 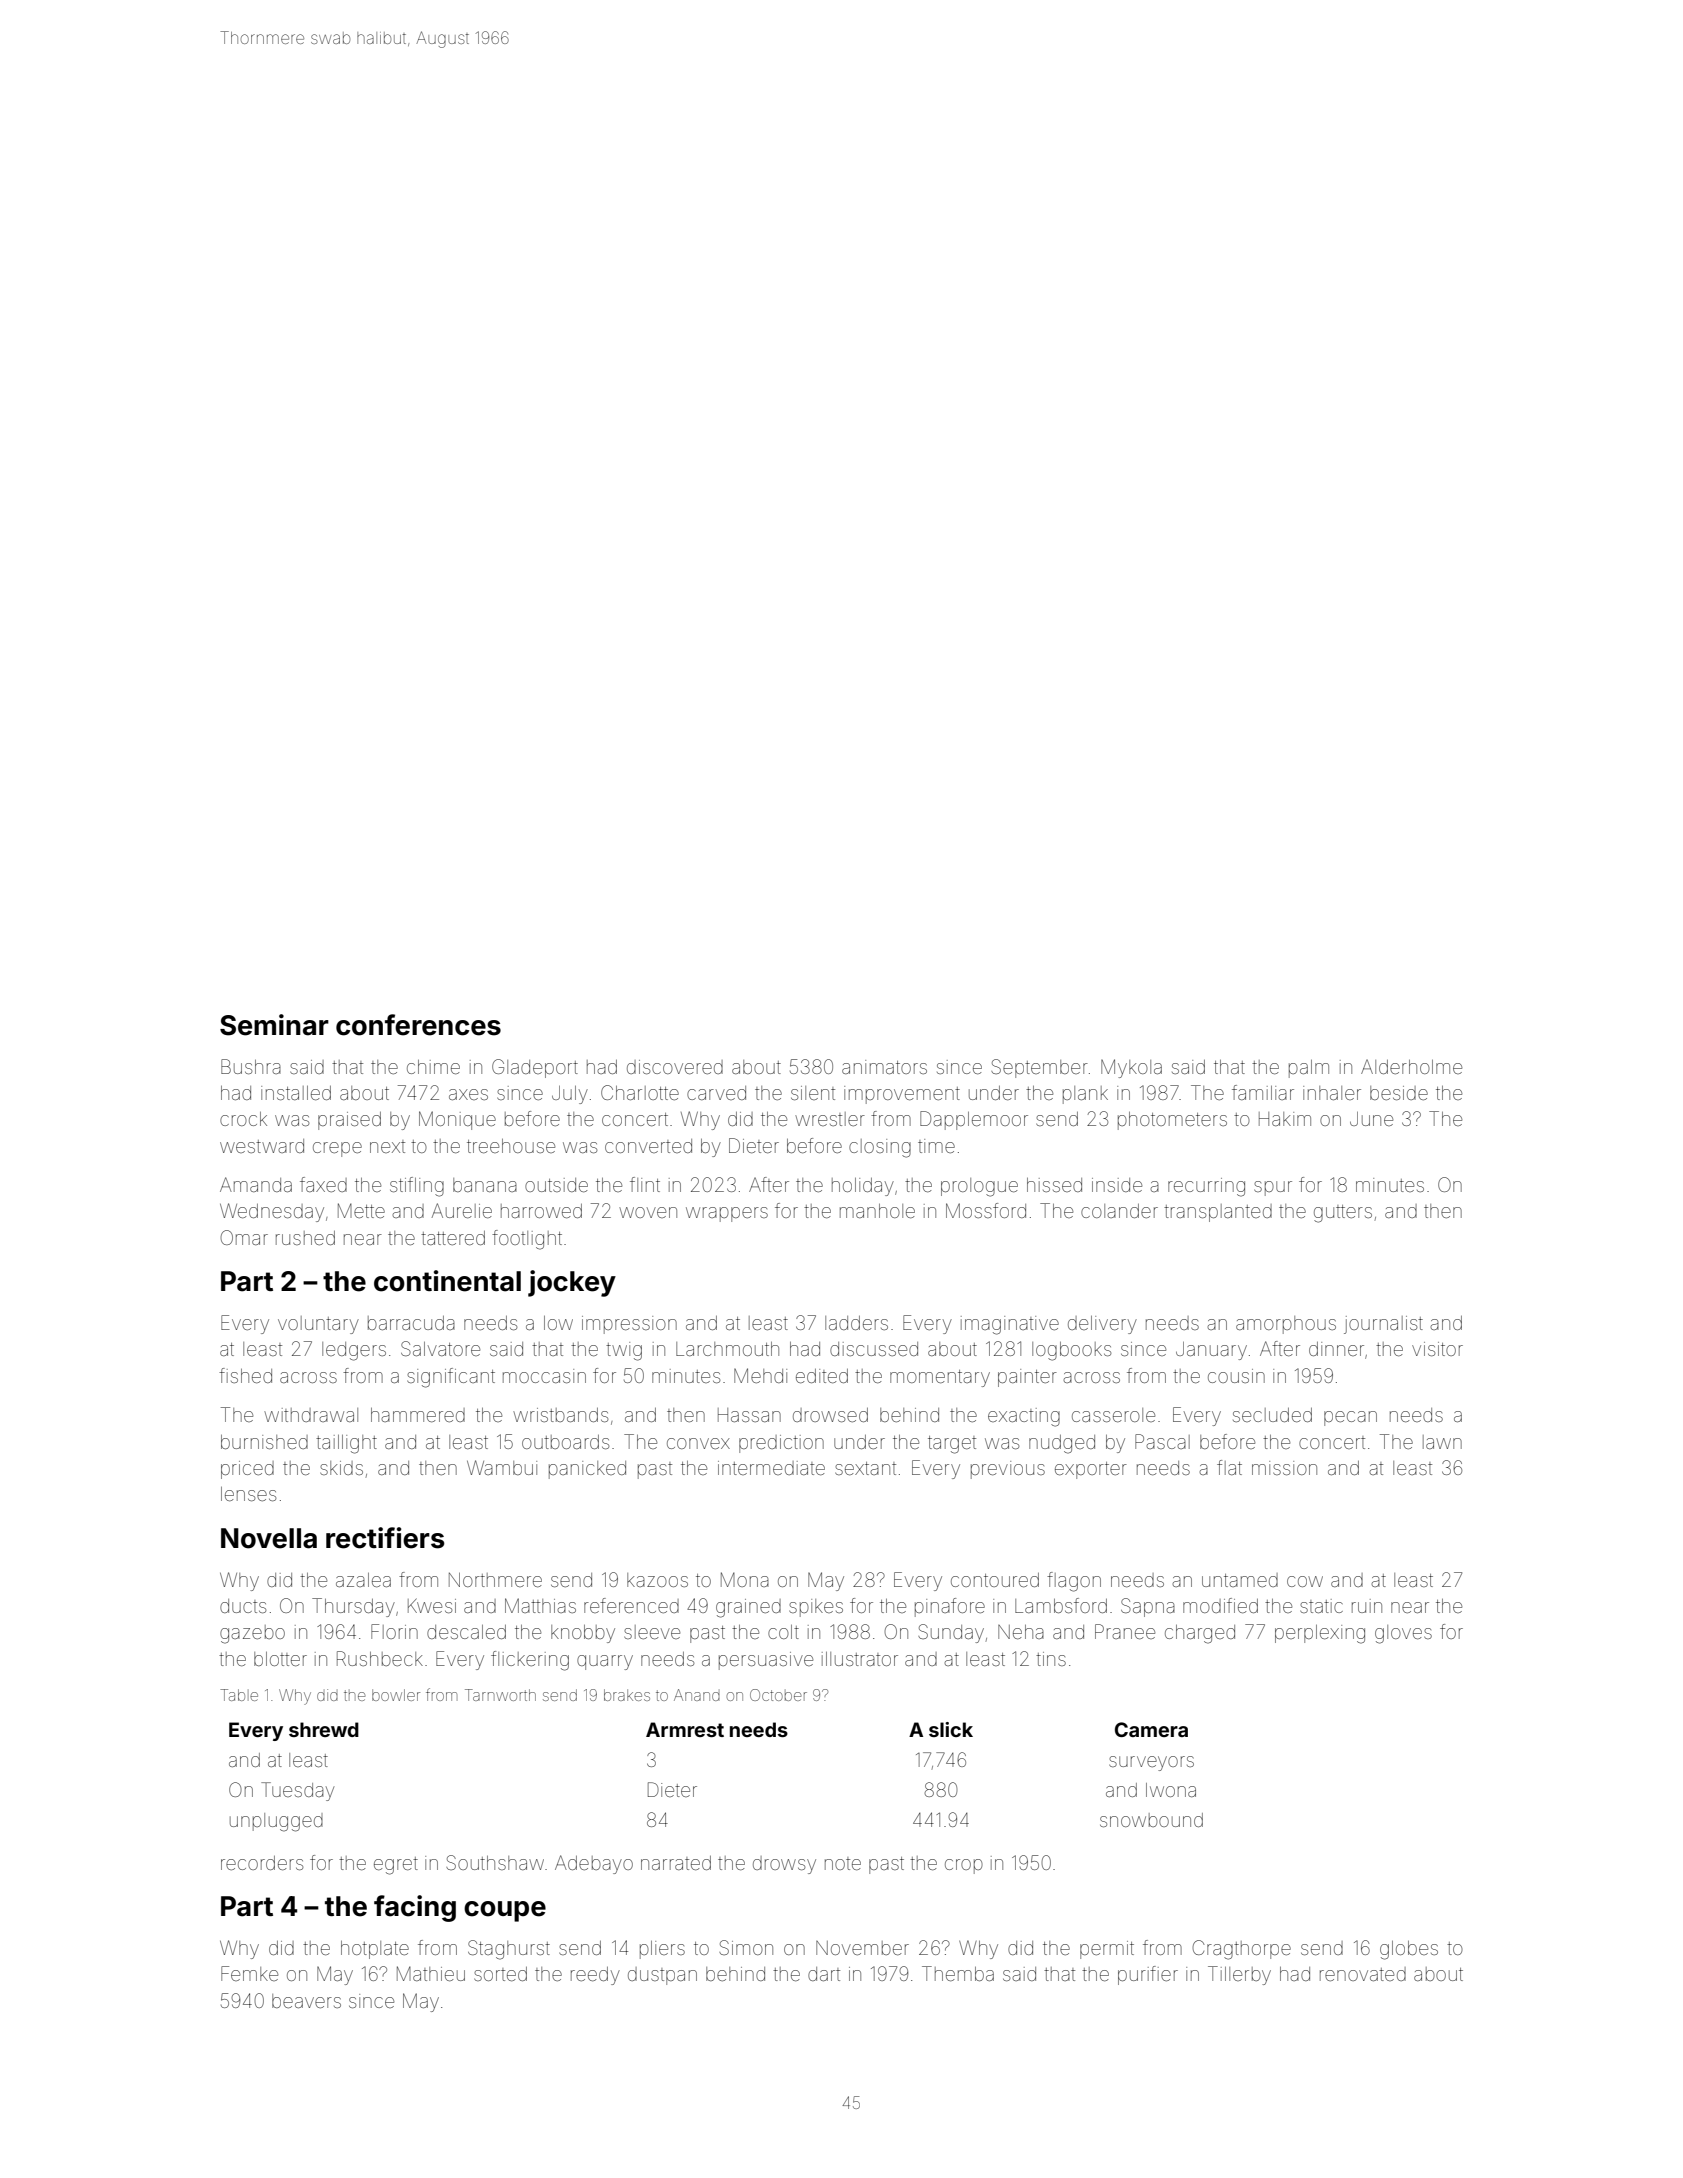 What do you see at coordinates (860, 1659) in the screenshot?
I see `illustrator` at bounding box center [860, 1659].
